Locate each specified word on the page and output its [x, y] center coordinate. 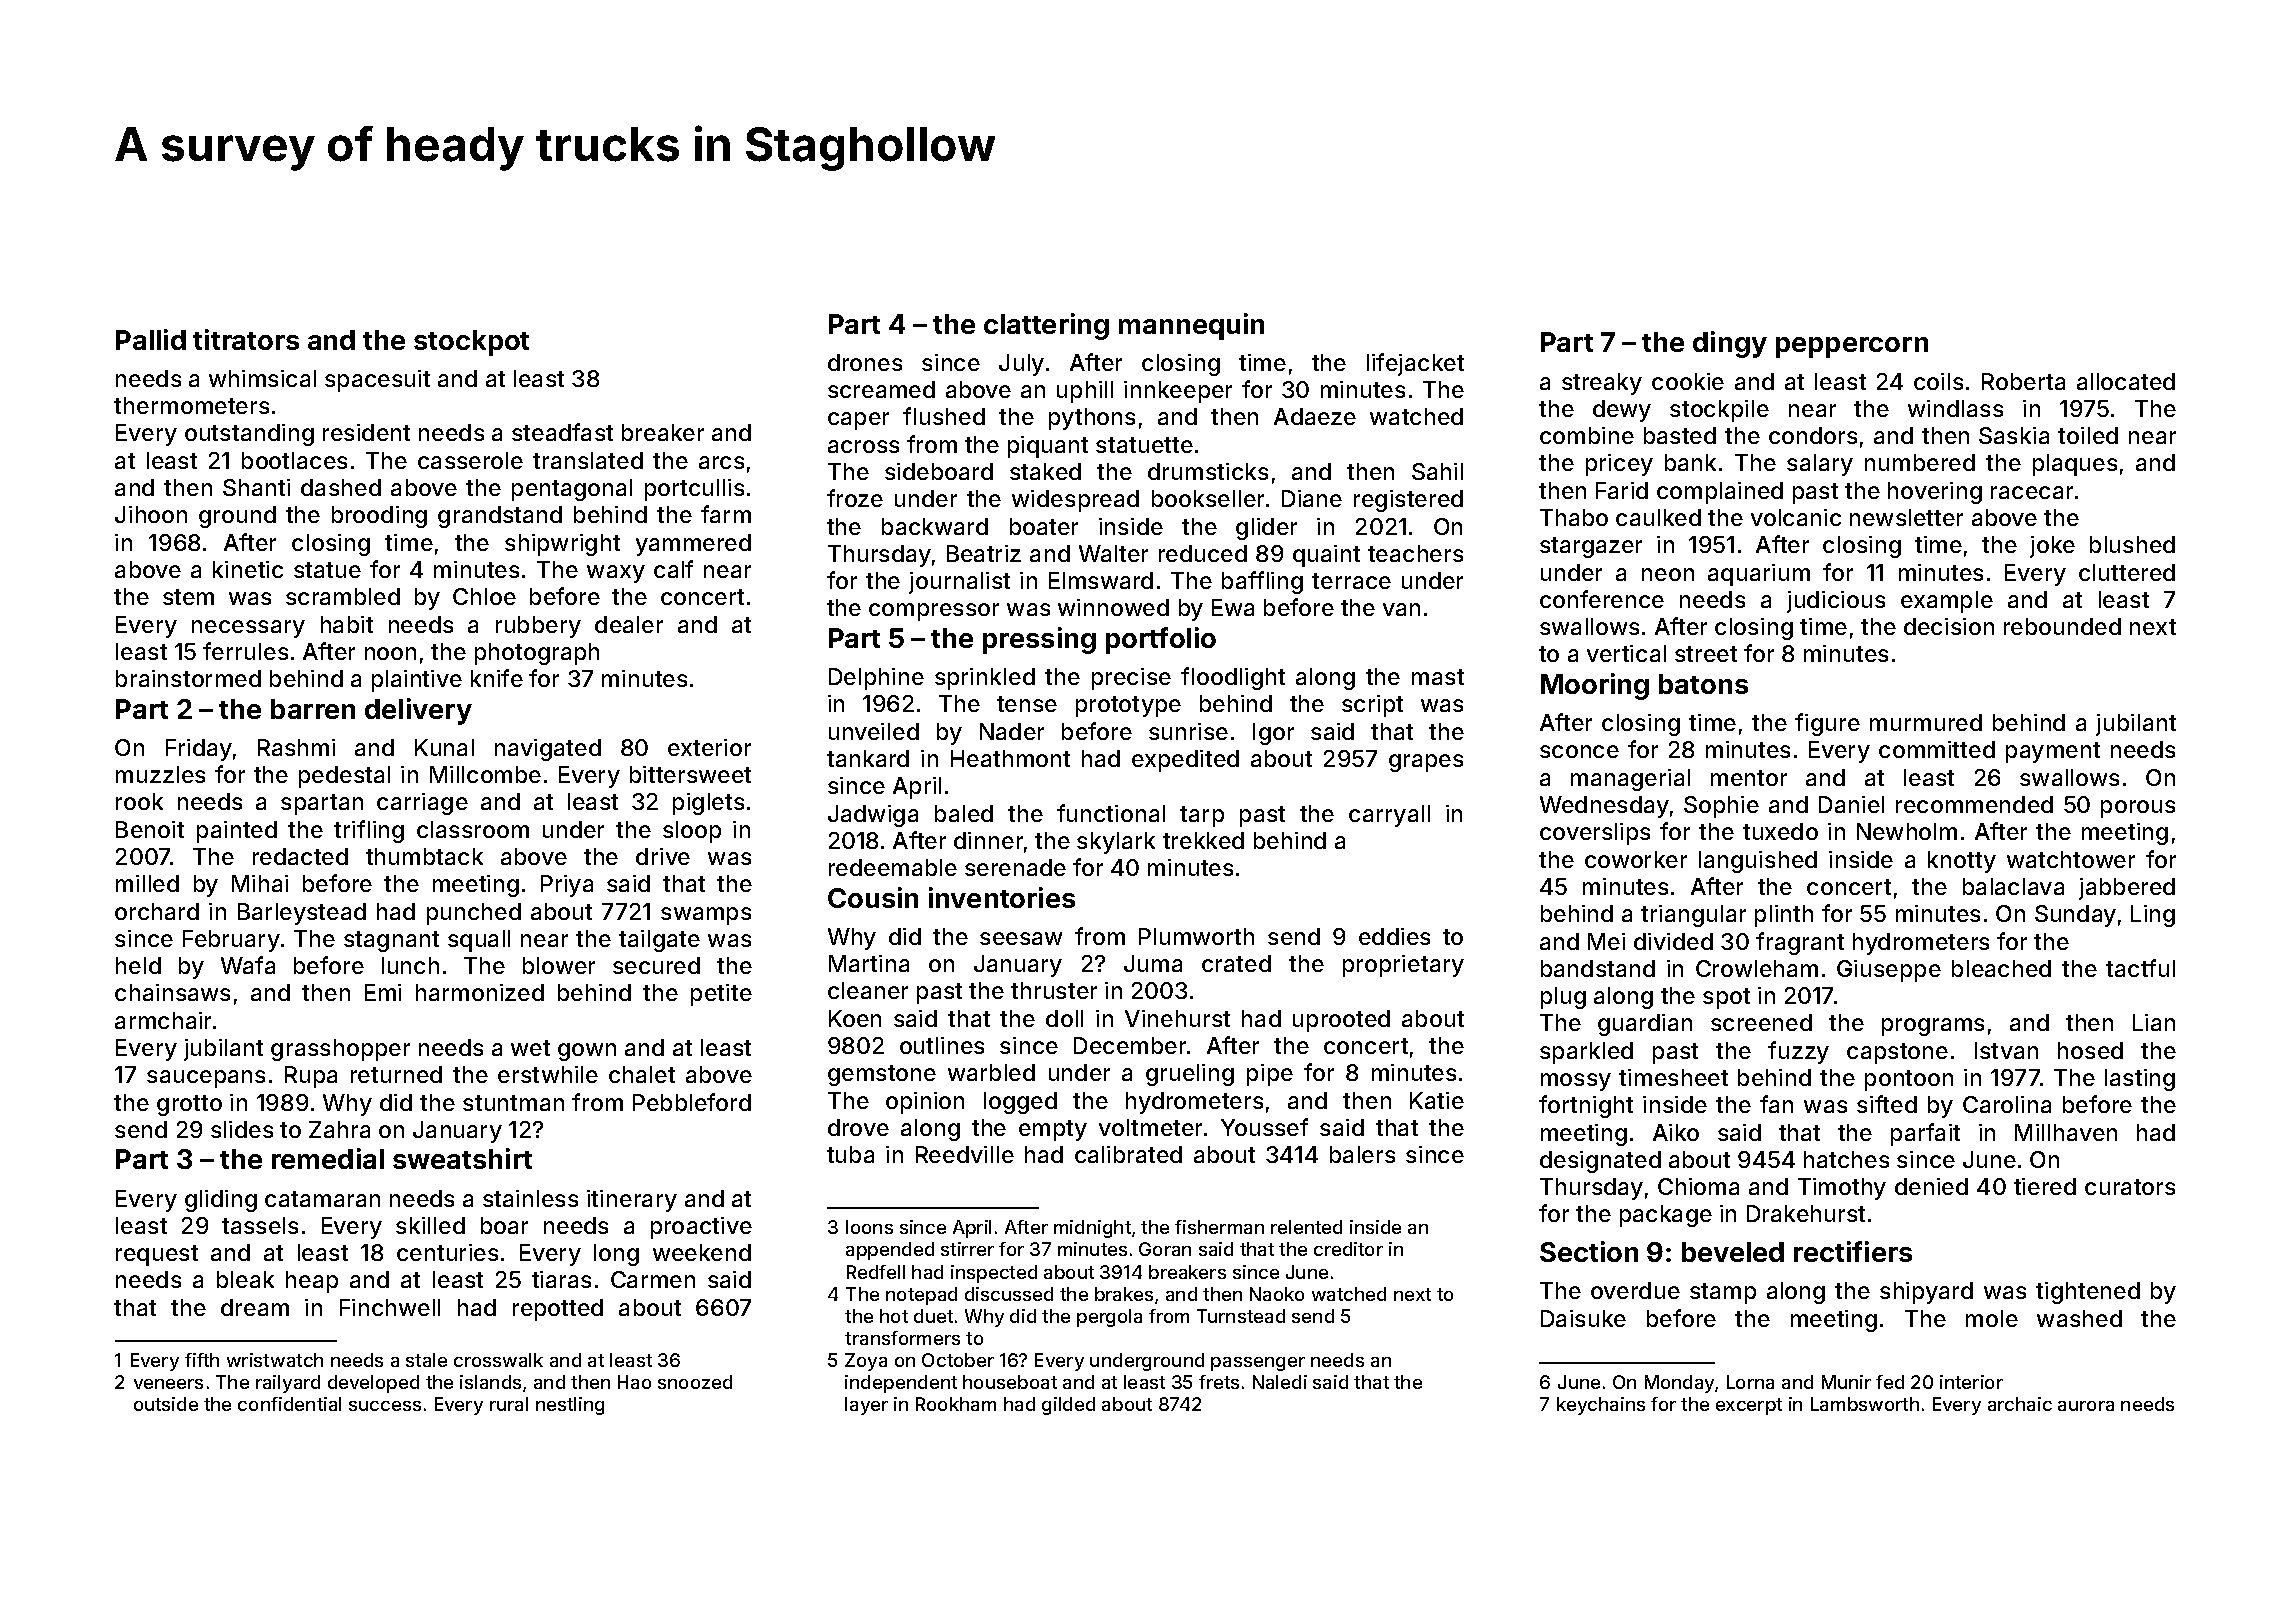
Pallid [151, 339]
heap [312, 1282]
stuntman [513, 1103]
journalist [959, 583]
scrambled [343, 596]
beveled [1733, 1252]
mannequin [1191, 326]
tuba [850, 1154]
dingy [1730, 344]
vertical [1626, 653]
